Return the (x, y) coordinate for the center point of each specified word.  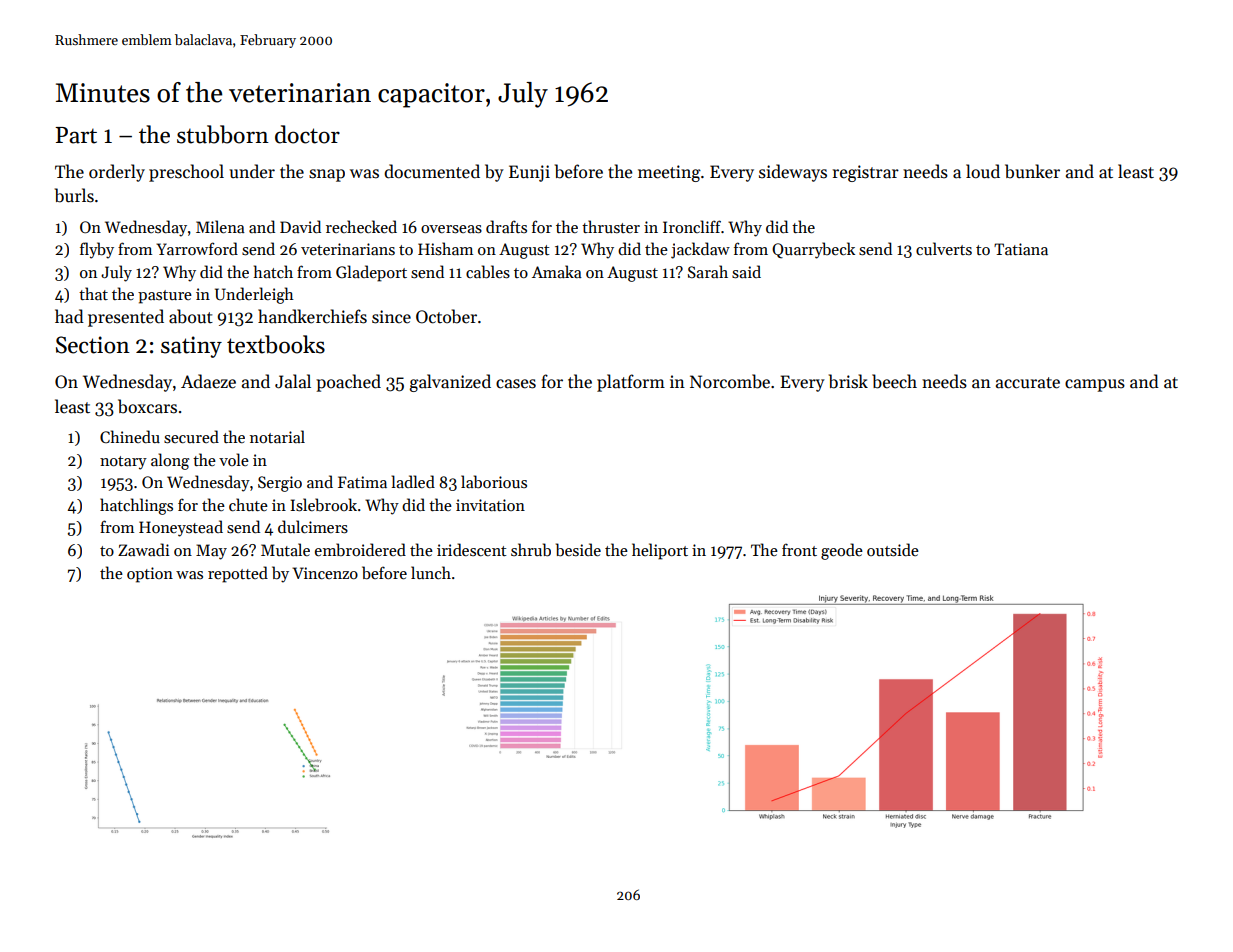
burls (74, 195)
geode (842, 551)
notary (123, 463)
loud (983, 171)
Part (76, 135)
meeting (669, 173)
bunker (1032, 171)
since (391, 317)
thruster (611, 226)
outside (893, 550)
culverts (944, 248)
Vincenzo (325, 573)
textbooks (276, 344)
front (799, 549)
